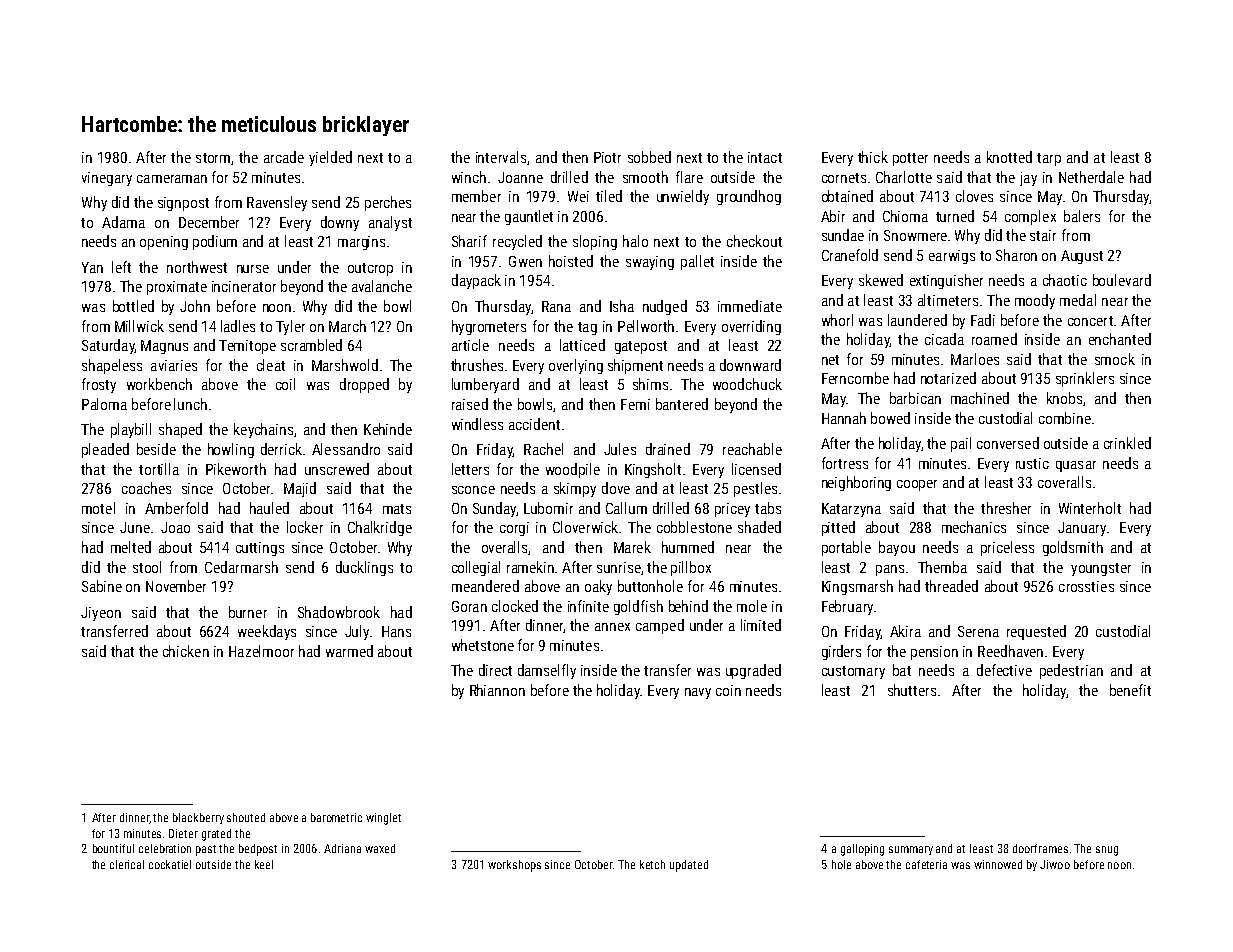 Image resolution: width=1233 pixels, height=952 pixels. Describe the element at coordinates (183, 833) in the image. I see `Dieter` at that location.
